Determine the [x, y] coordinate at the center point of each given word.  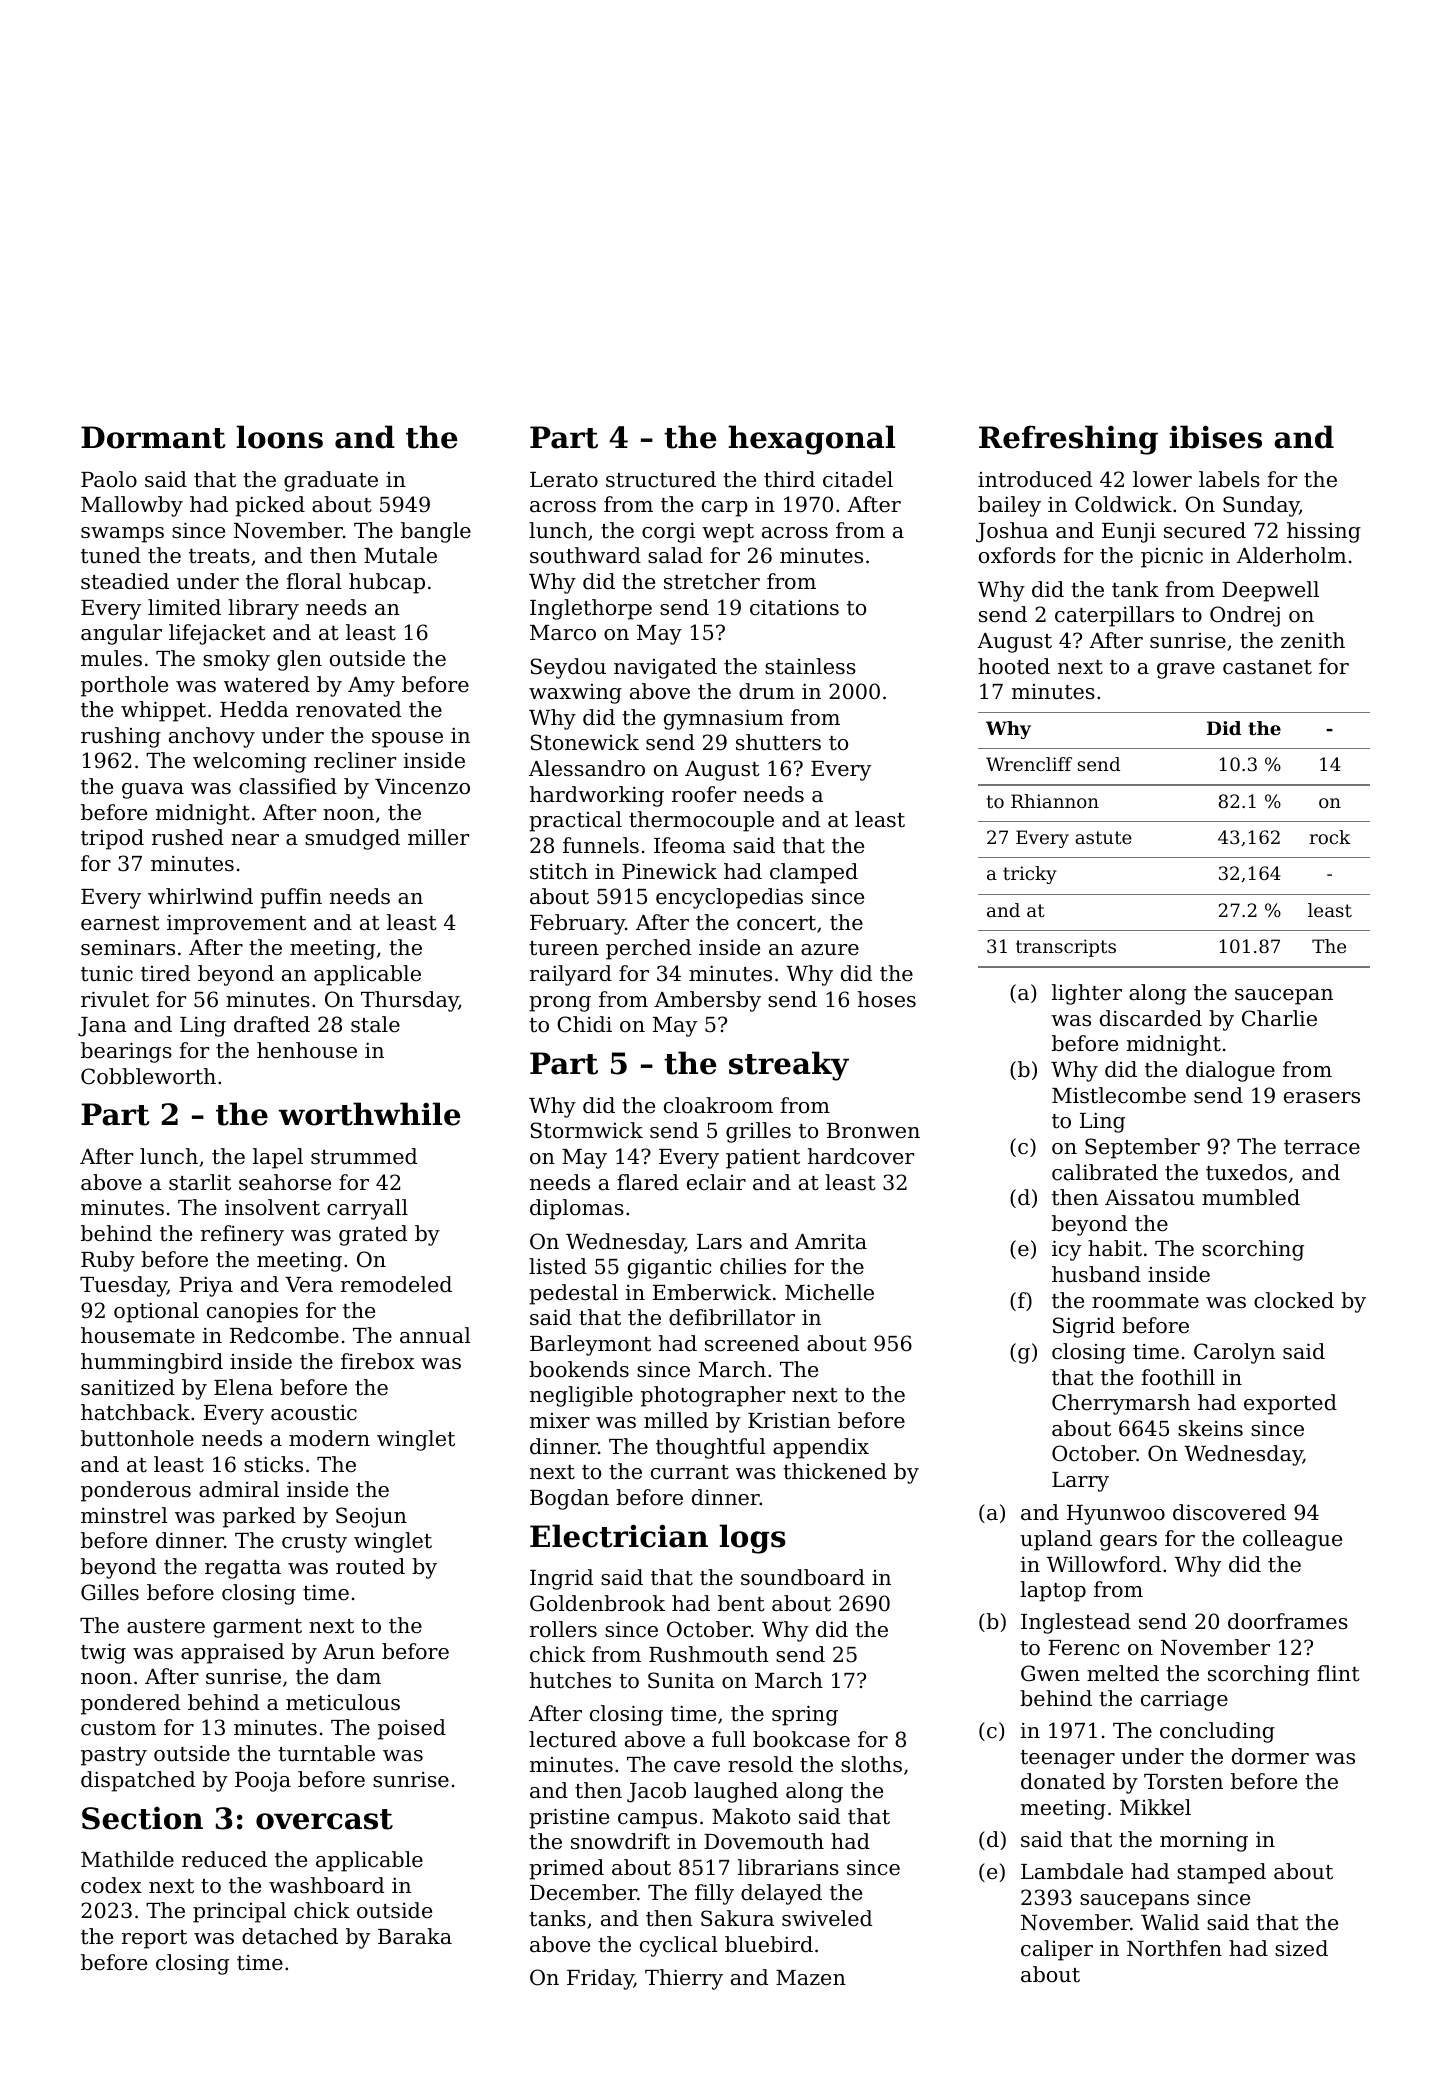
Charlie [1279, 1018]
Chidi [584, 1024]
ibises [1215, 437]
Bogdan [569, 1499]
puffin [291, 898]
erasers [1322, 1098]
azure [830, 950]
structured [661, 479]
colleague [1292, 1540]
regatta [243, 1569]
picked [270, 506]
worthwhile [369, 1114]
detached [290, 1936]
